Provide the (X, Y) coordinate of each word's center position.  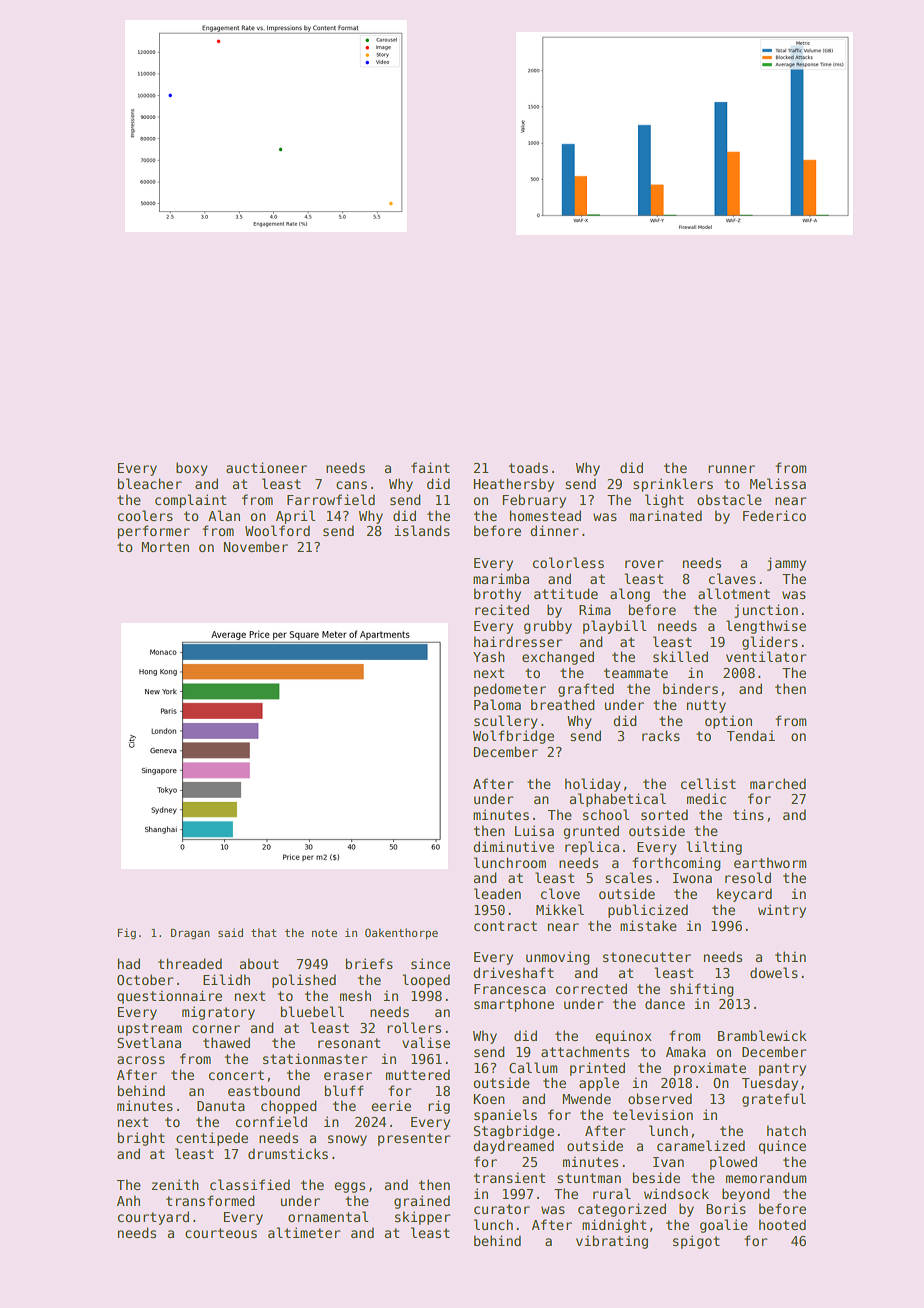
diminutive (513, 846)
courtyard (153, 1218)
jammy (786, 564)
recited (502, 609)
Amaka (686, 1051)
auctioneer (266, 467)
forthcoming (676, 864)
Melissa (778, 483)
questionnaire (169, 997)
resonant (349, 1043)
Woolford (277, 530)
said (230, 932)
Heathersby (514, 485)
